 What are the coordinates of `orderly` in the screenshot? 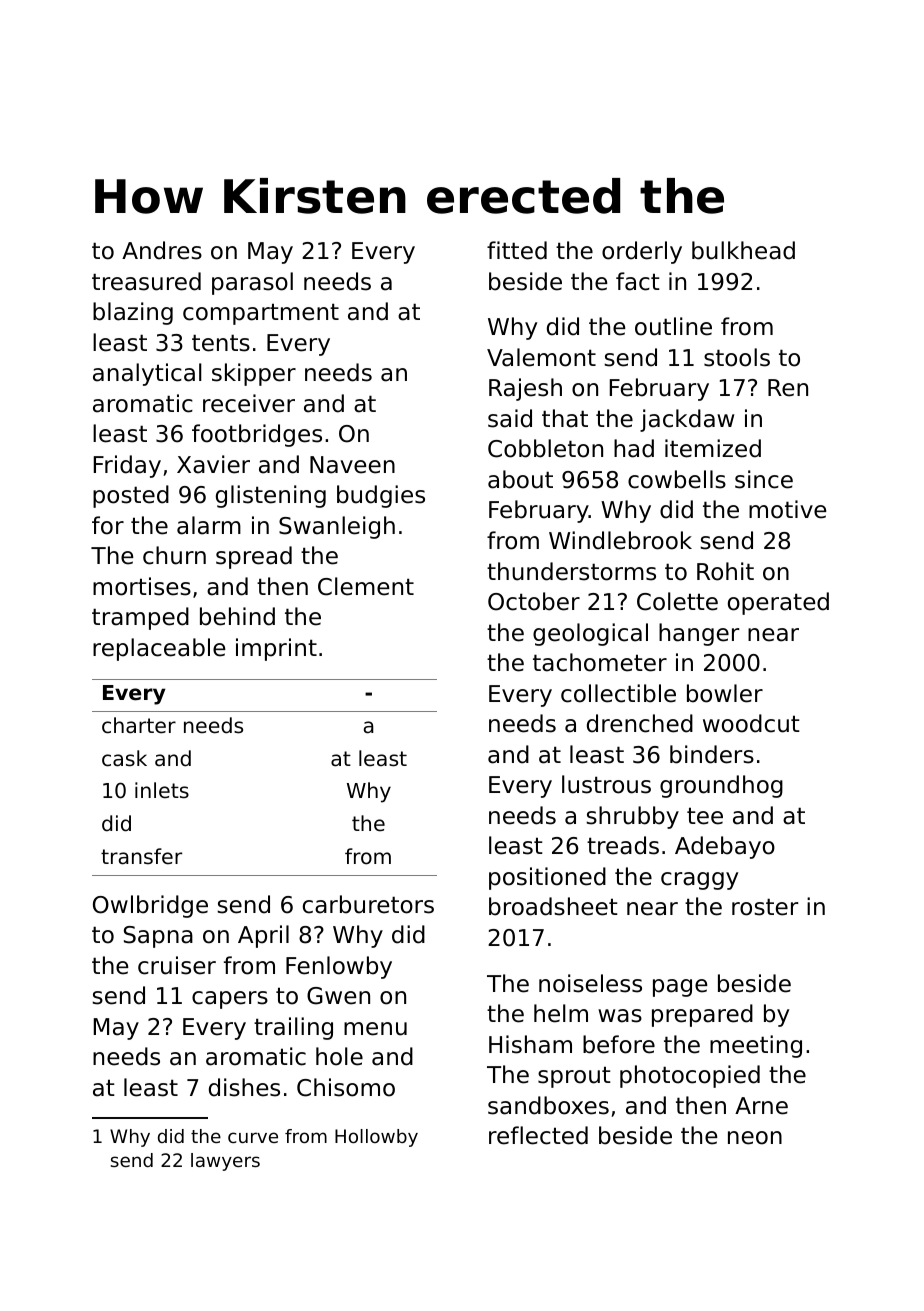 It's located at (642, 252).
